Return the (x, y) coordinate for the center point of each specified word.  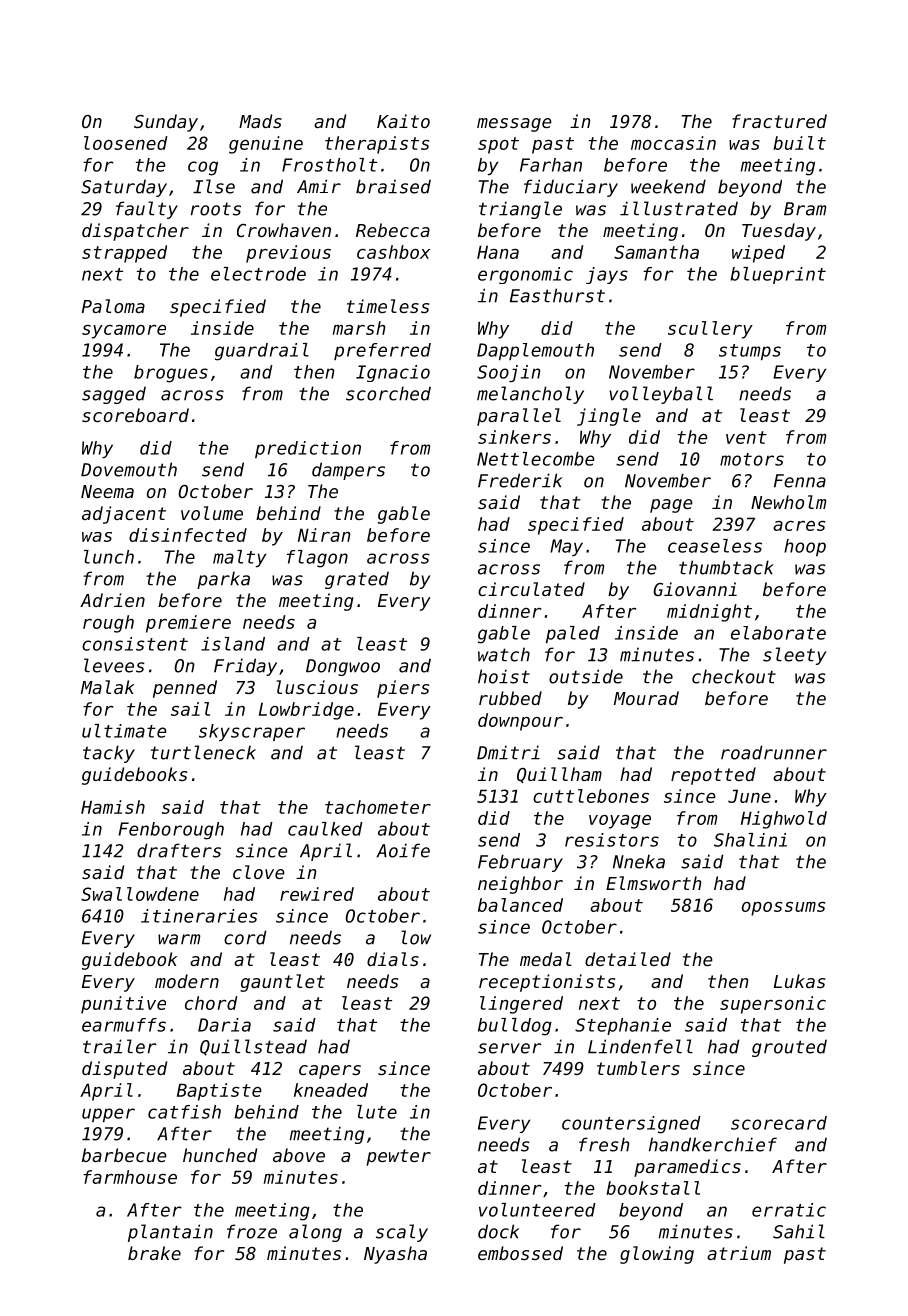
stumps (750, 352)
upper (108, 1115)
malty (239, 558)
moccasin (673, 143)
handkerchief (713, 1144)
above (299, 1155)
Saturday (124, 188)
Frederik (520, 480)
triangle (520, 210)
